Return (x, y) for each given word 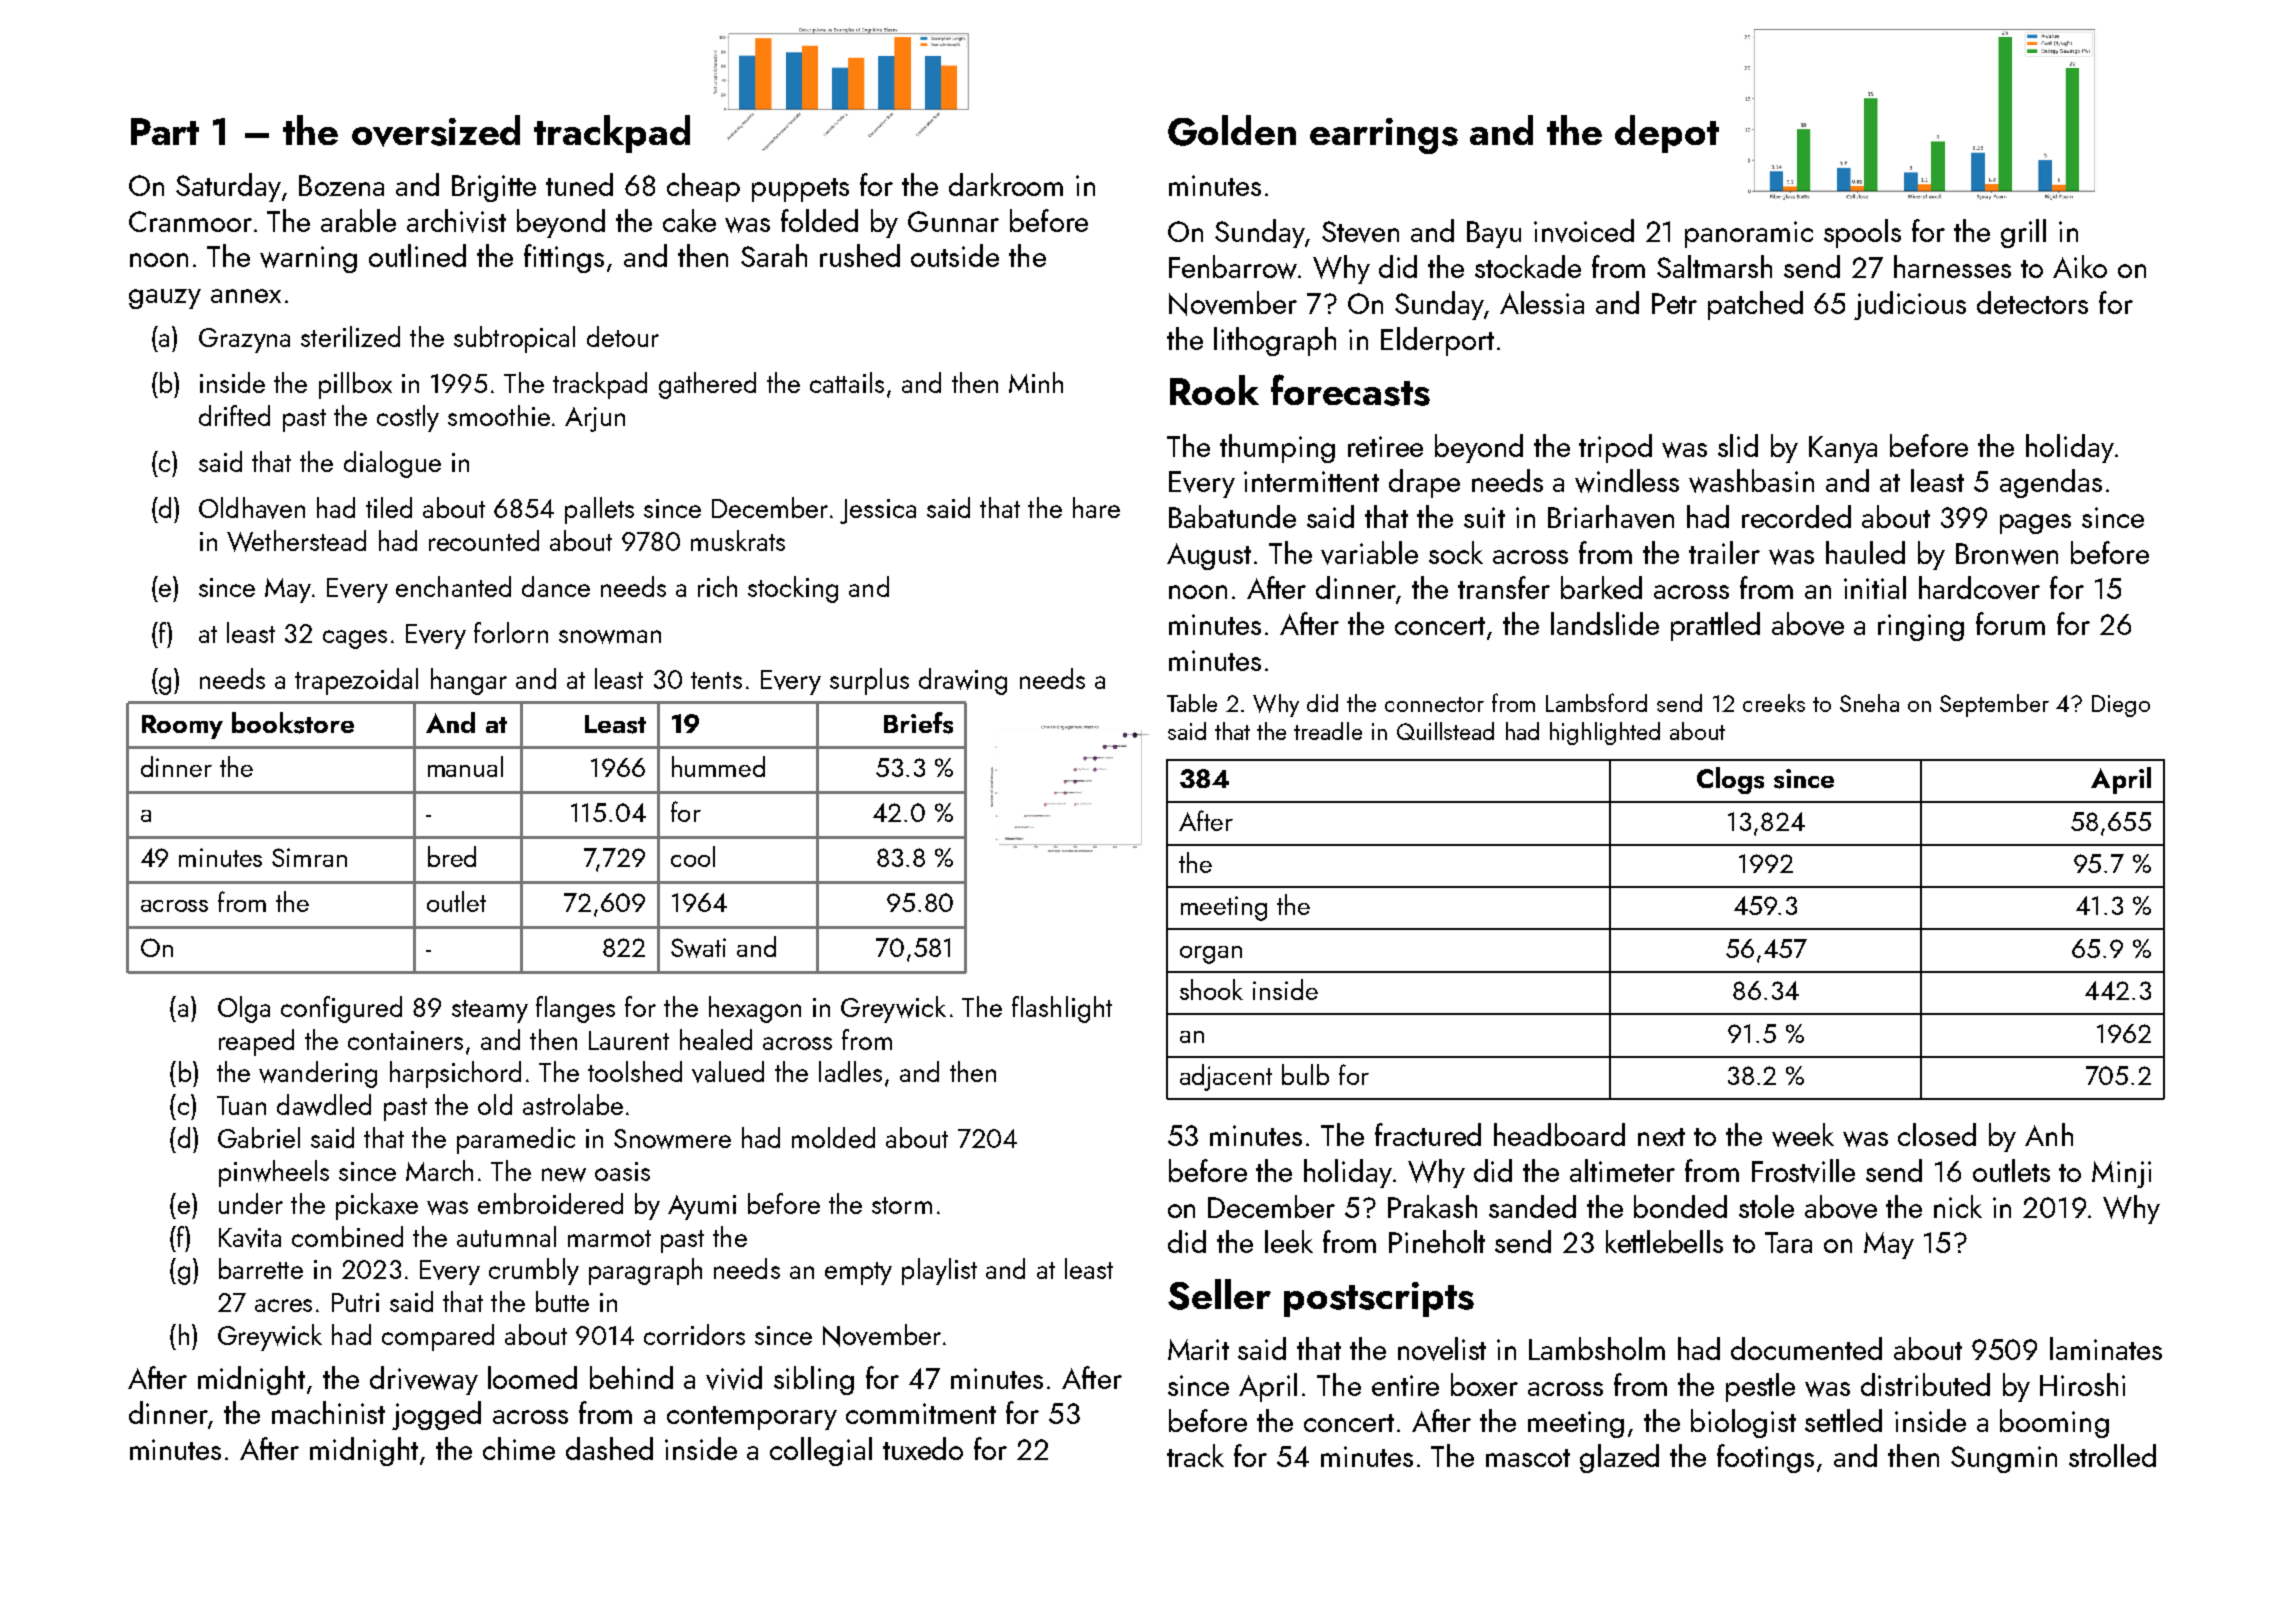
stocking (793, 589)
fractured (1428, 1134)
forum (2010, 623)
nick (1958, 1206)
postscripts (1379, 1299)
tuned (579, 184)
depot (1667, 134)
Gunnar (953, 221)
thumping (1277, 448)
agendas (2051, 483)
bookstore (293, 723)
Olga (244, 1009)
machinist (328, 1412)
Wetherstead (296, 541)
